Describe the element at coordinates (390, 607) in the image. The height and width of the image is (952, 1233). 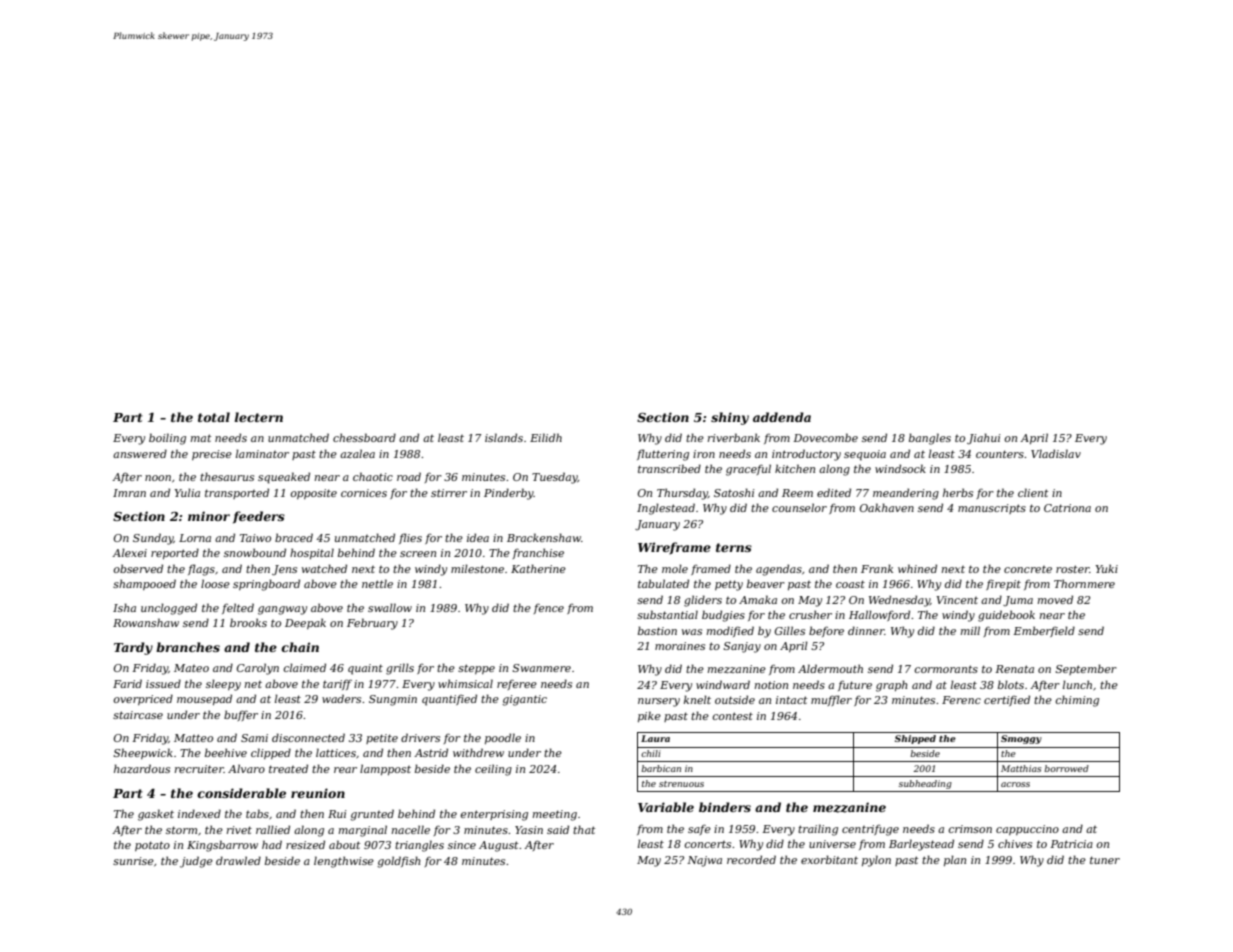
I see `swallow` at that location.
